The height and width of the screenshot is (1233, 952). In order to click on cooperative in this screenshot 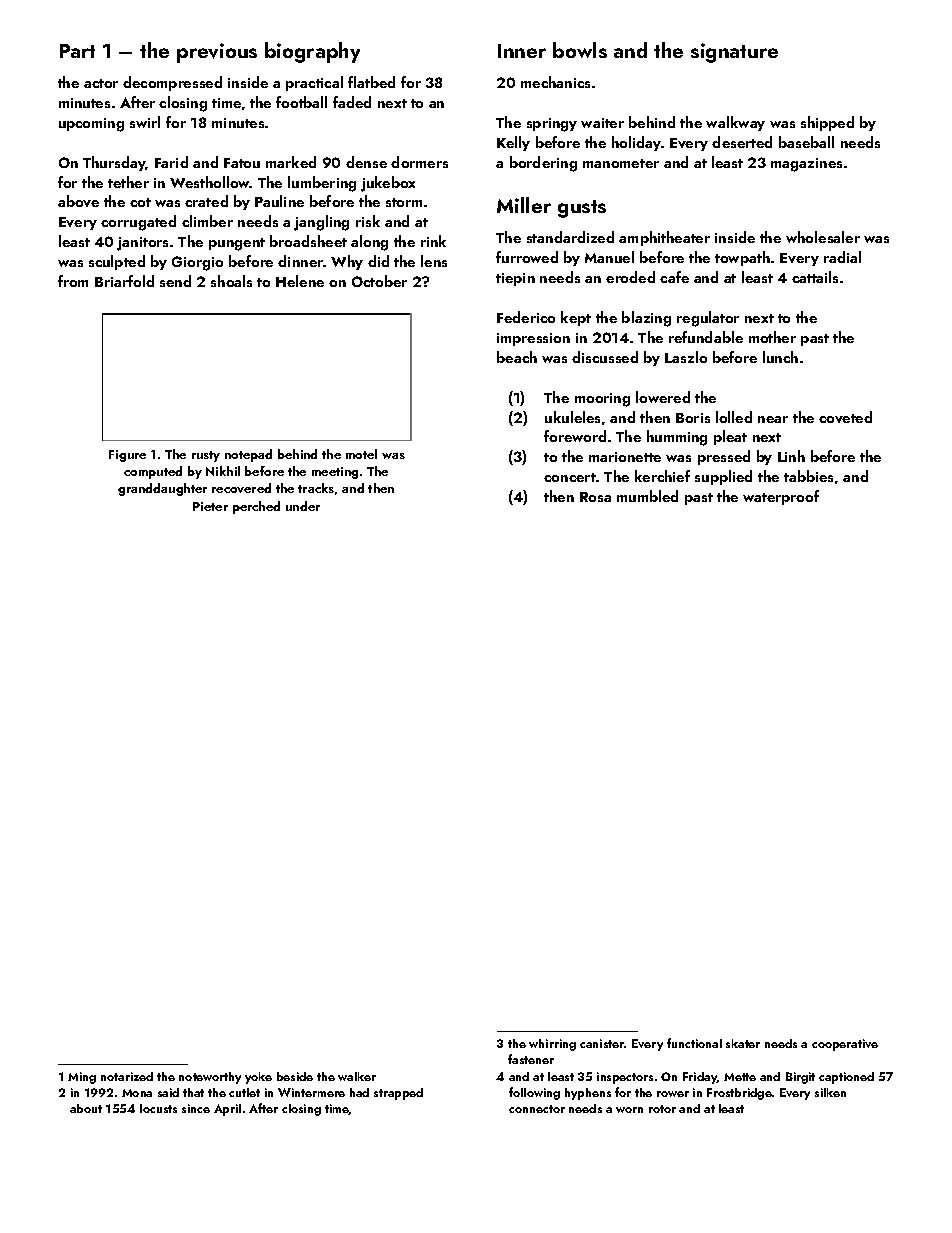, I will do `click(845, 1045)`.
